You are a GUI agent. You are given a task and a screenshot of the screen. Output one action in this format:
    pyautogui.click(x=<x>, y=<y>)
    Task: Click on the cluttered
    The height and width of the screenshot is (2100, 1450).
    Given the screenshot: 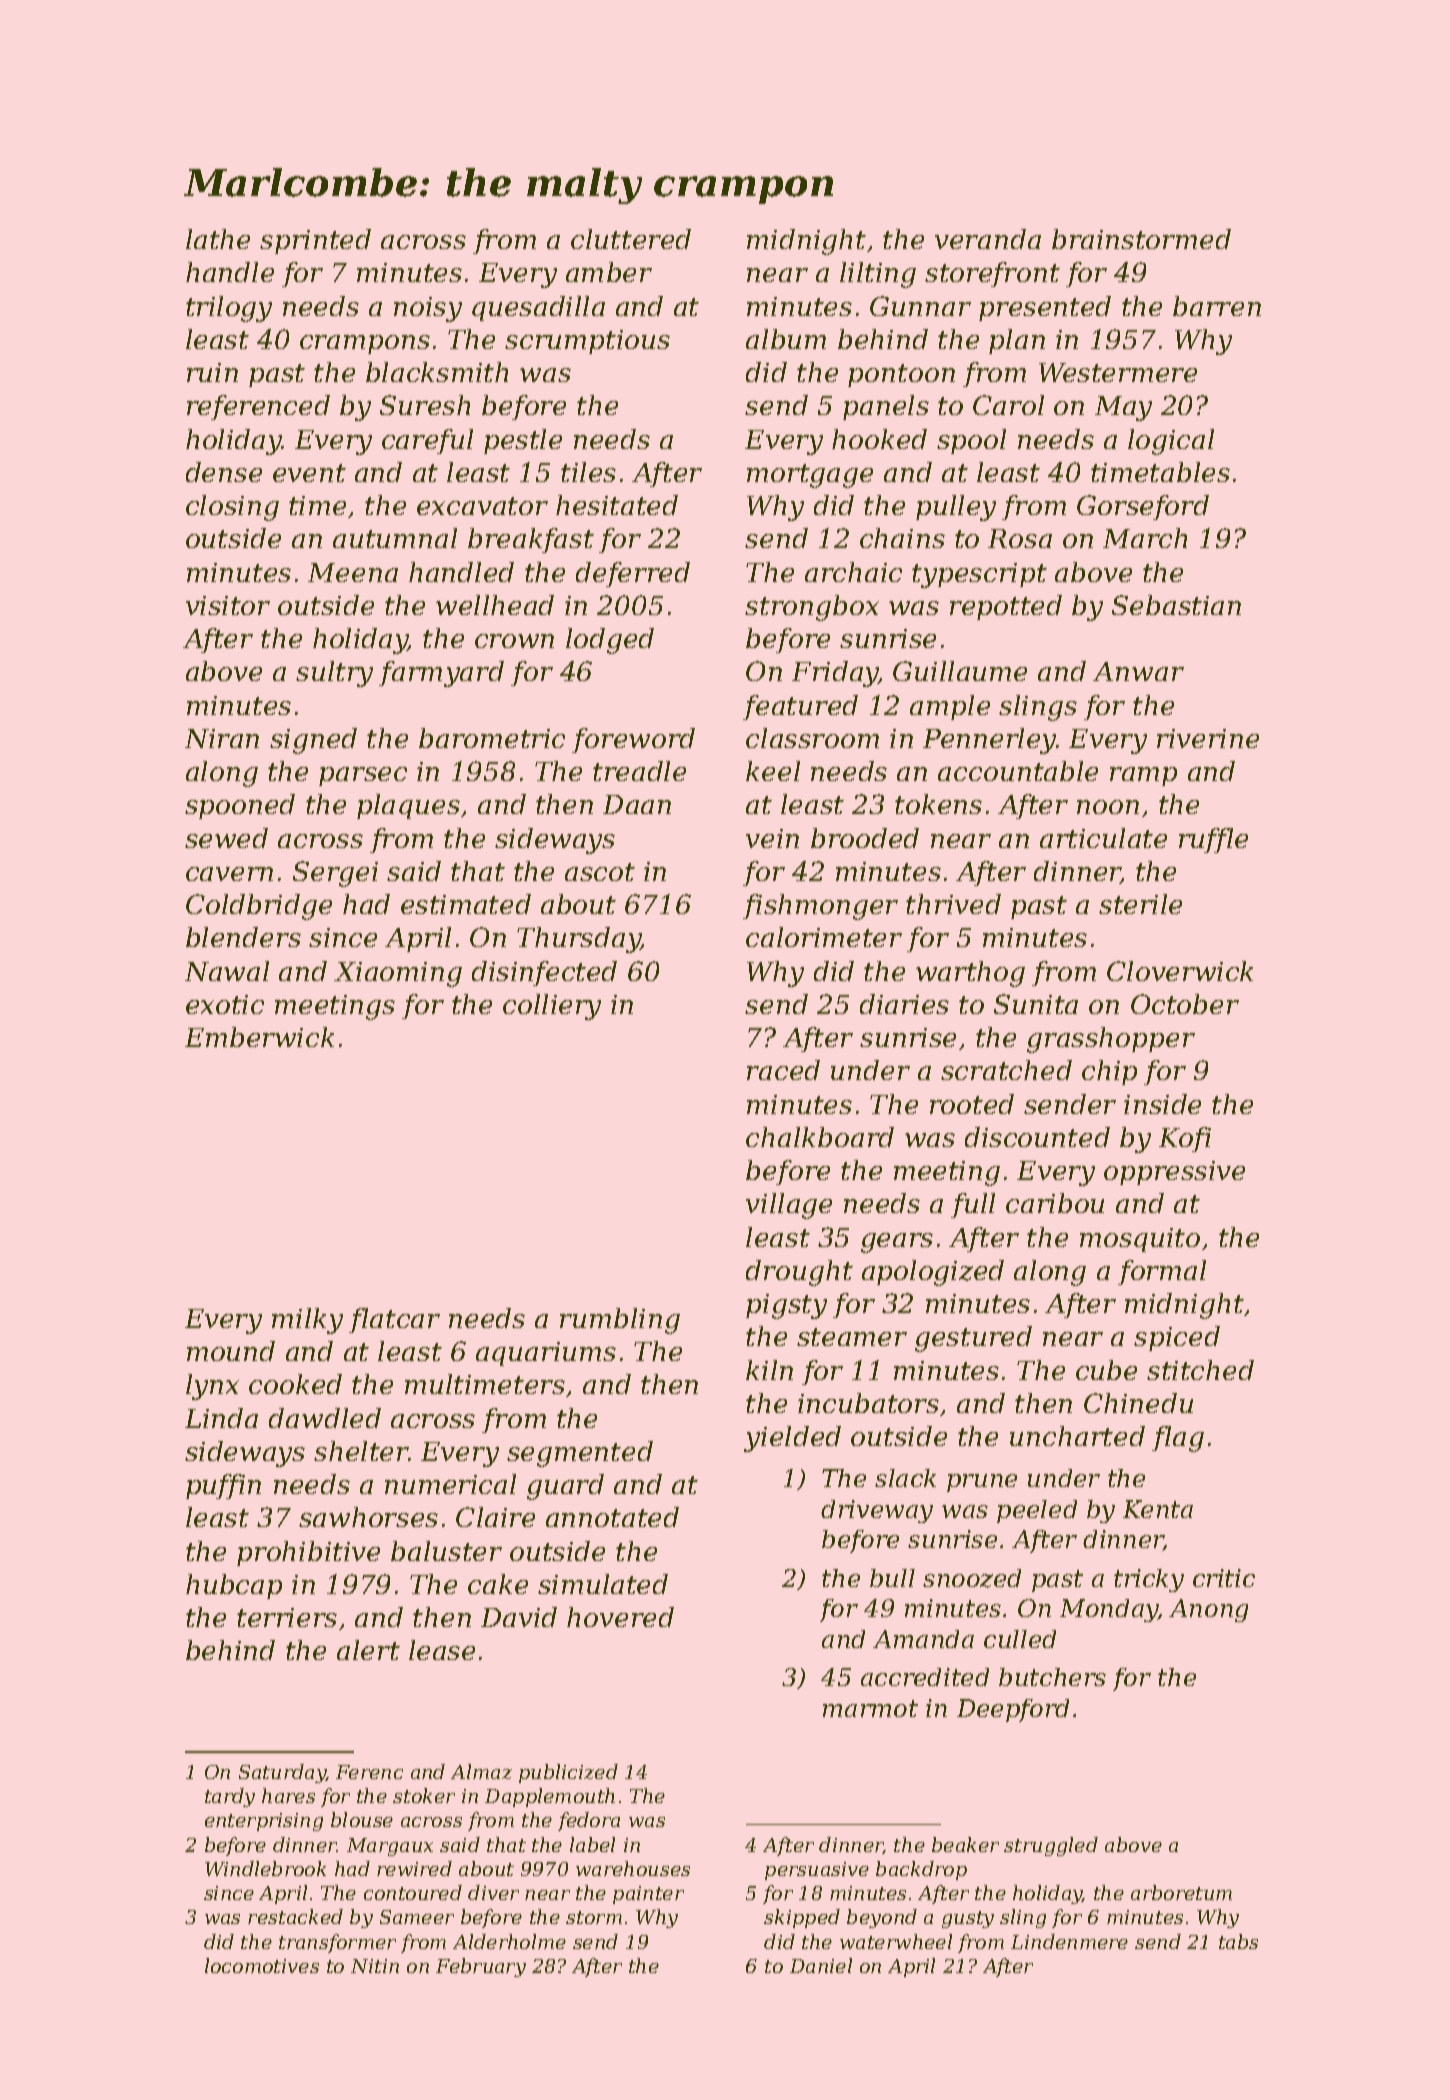 What is the action you would take?
    pyautogui.click(x=631, y=239)
